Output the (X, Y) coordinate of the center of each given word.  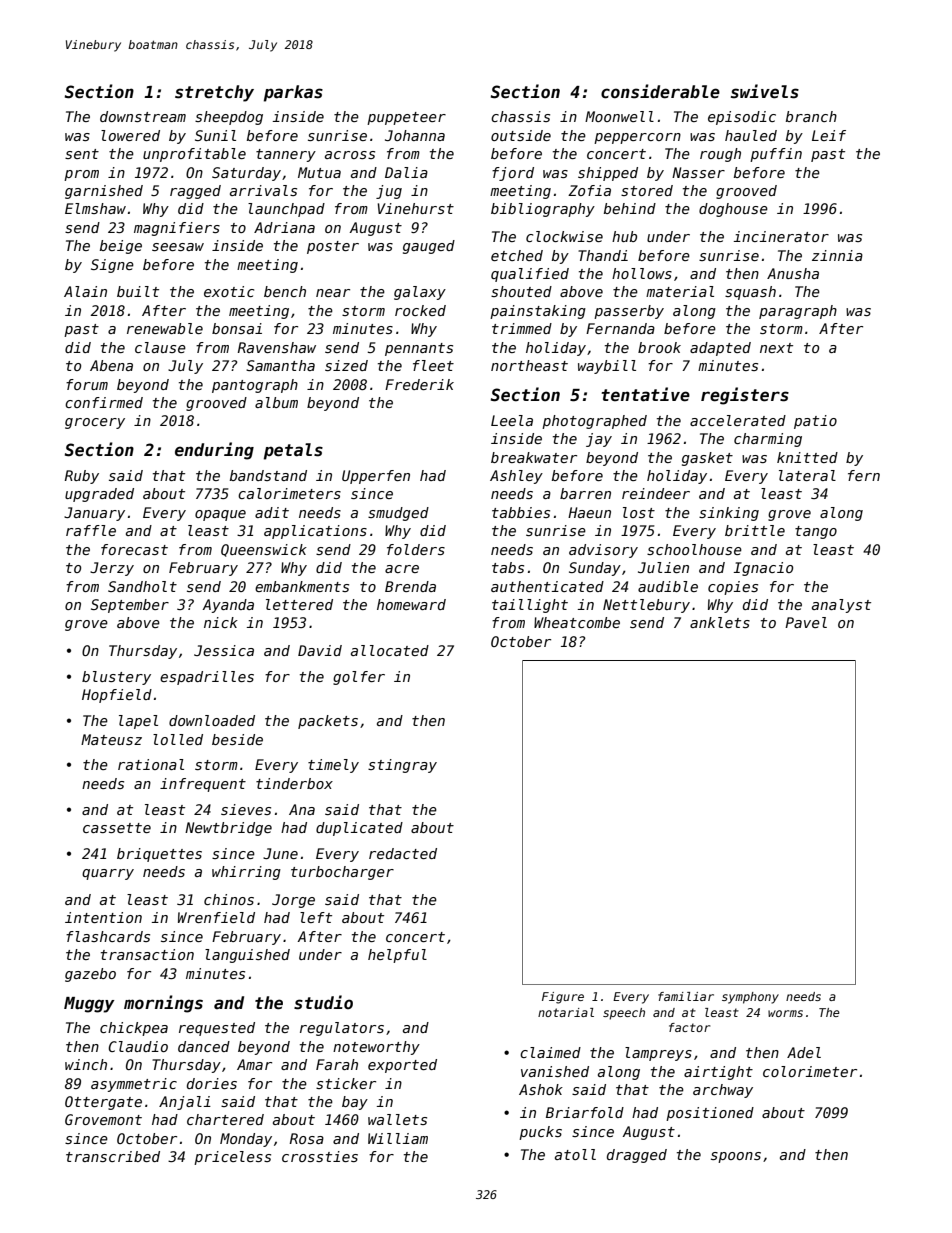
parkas (293, 93)
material (680, 291)
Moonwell (619, 116)
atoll (575, 1154)
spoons (736, 1157)
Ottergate (103, 1103)
